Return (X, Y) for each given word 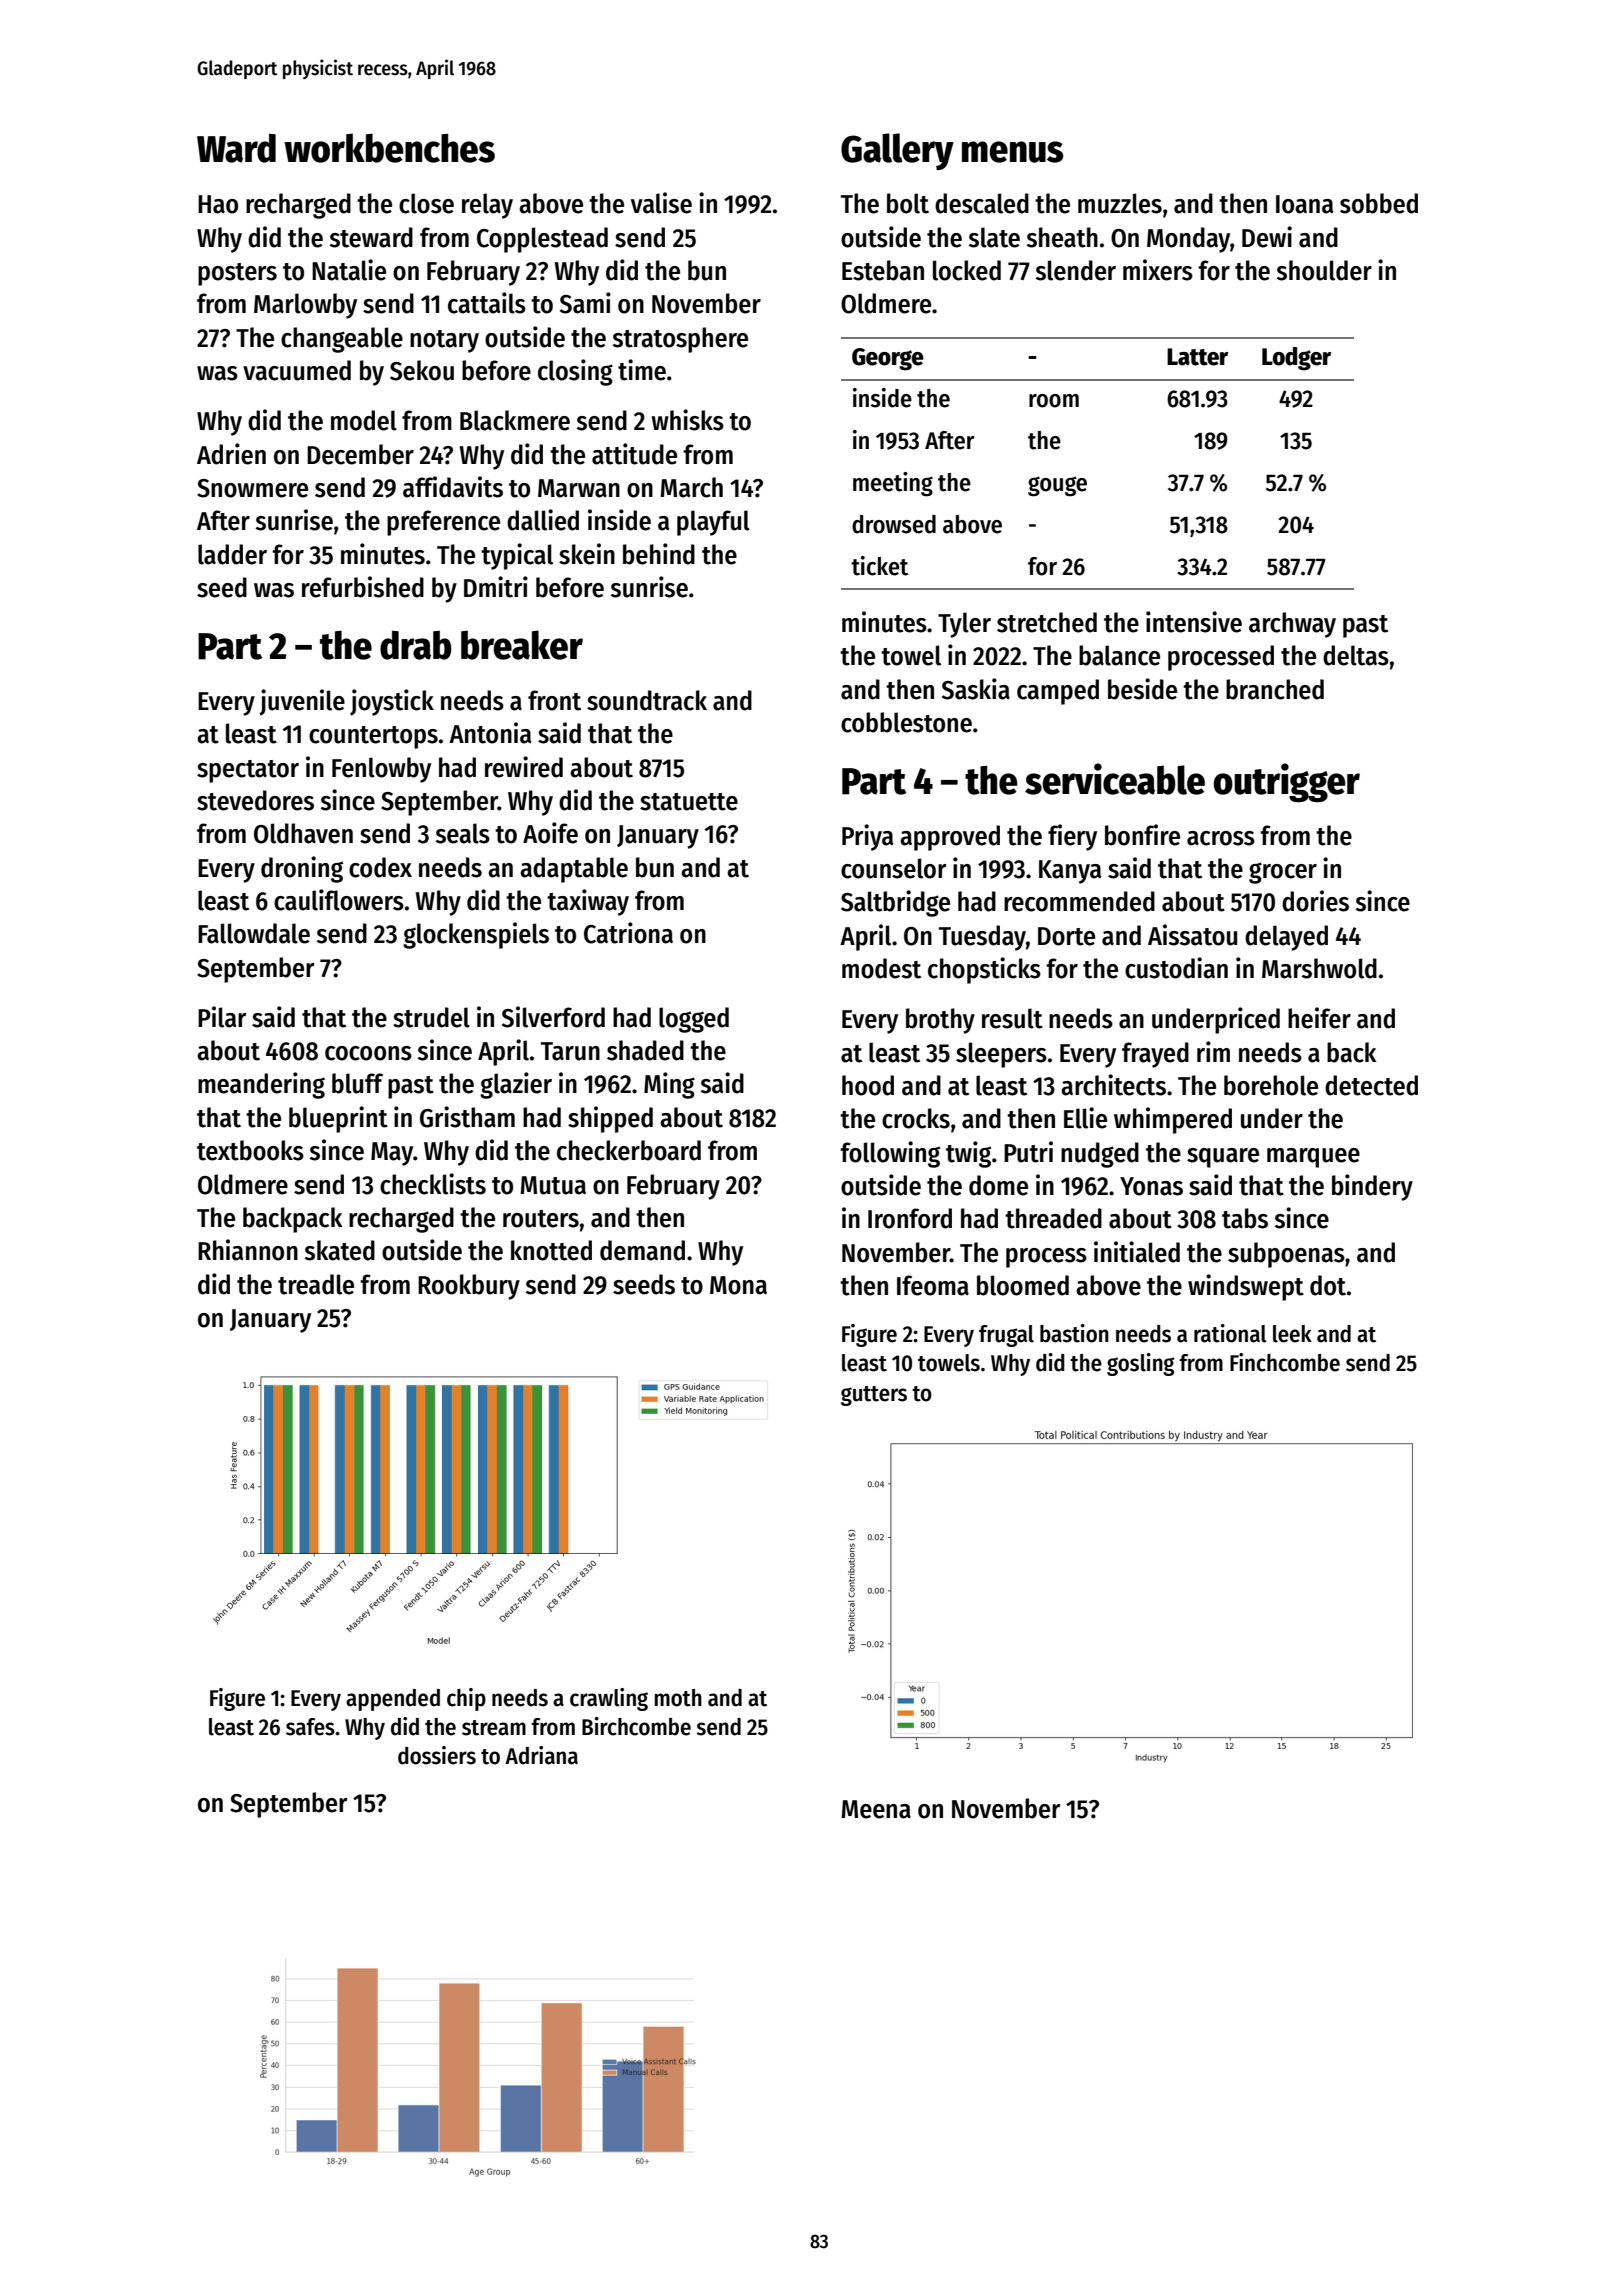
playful (713, 523)
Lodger (1296, 359)
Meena (876, 1809)
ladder (232, 554)
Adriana (541, 1755)
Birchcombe (636, 1726)
